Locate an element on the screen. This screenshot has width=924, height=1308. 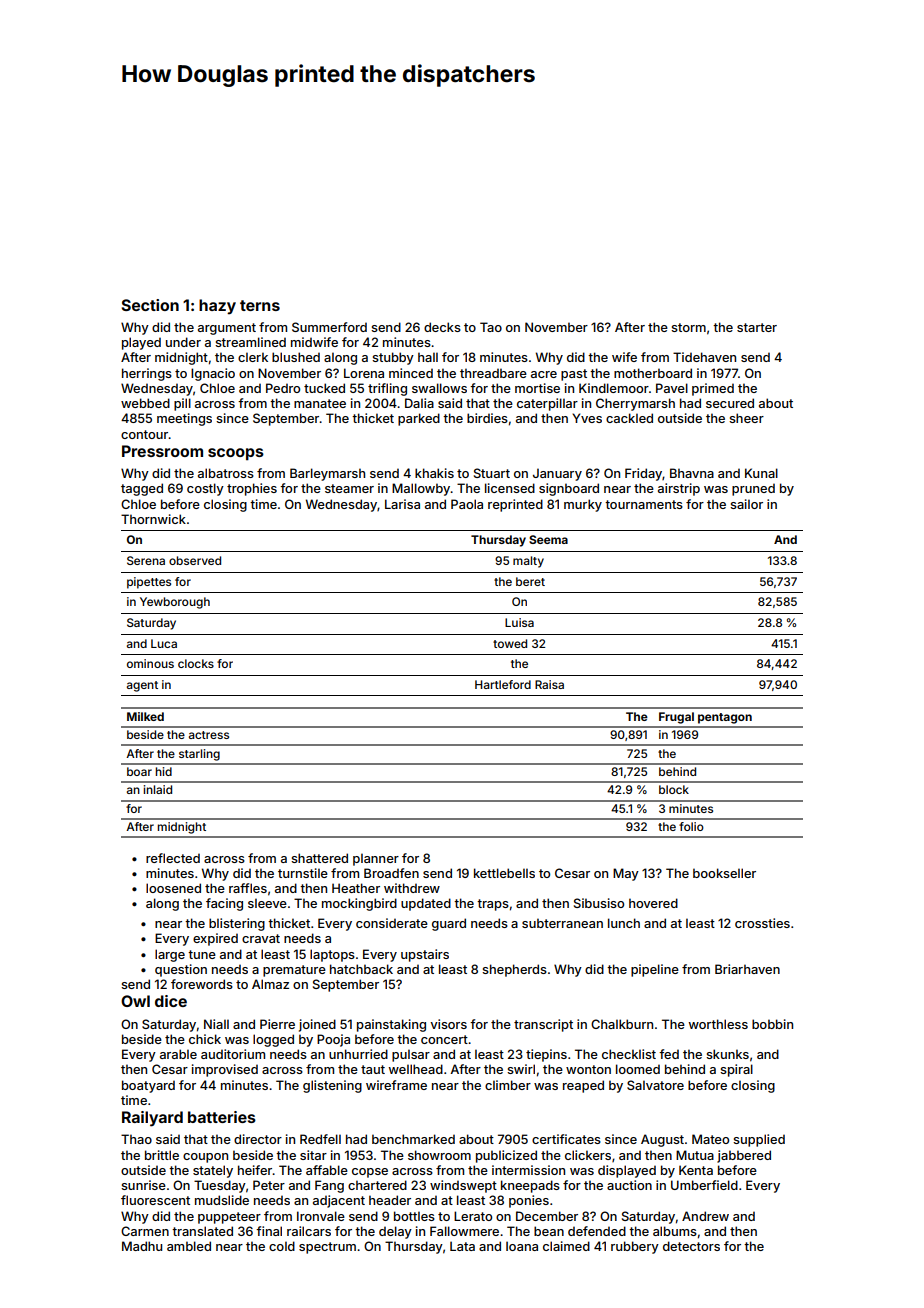
Lata is located at coordinates (462, 1246).
